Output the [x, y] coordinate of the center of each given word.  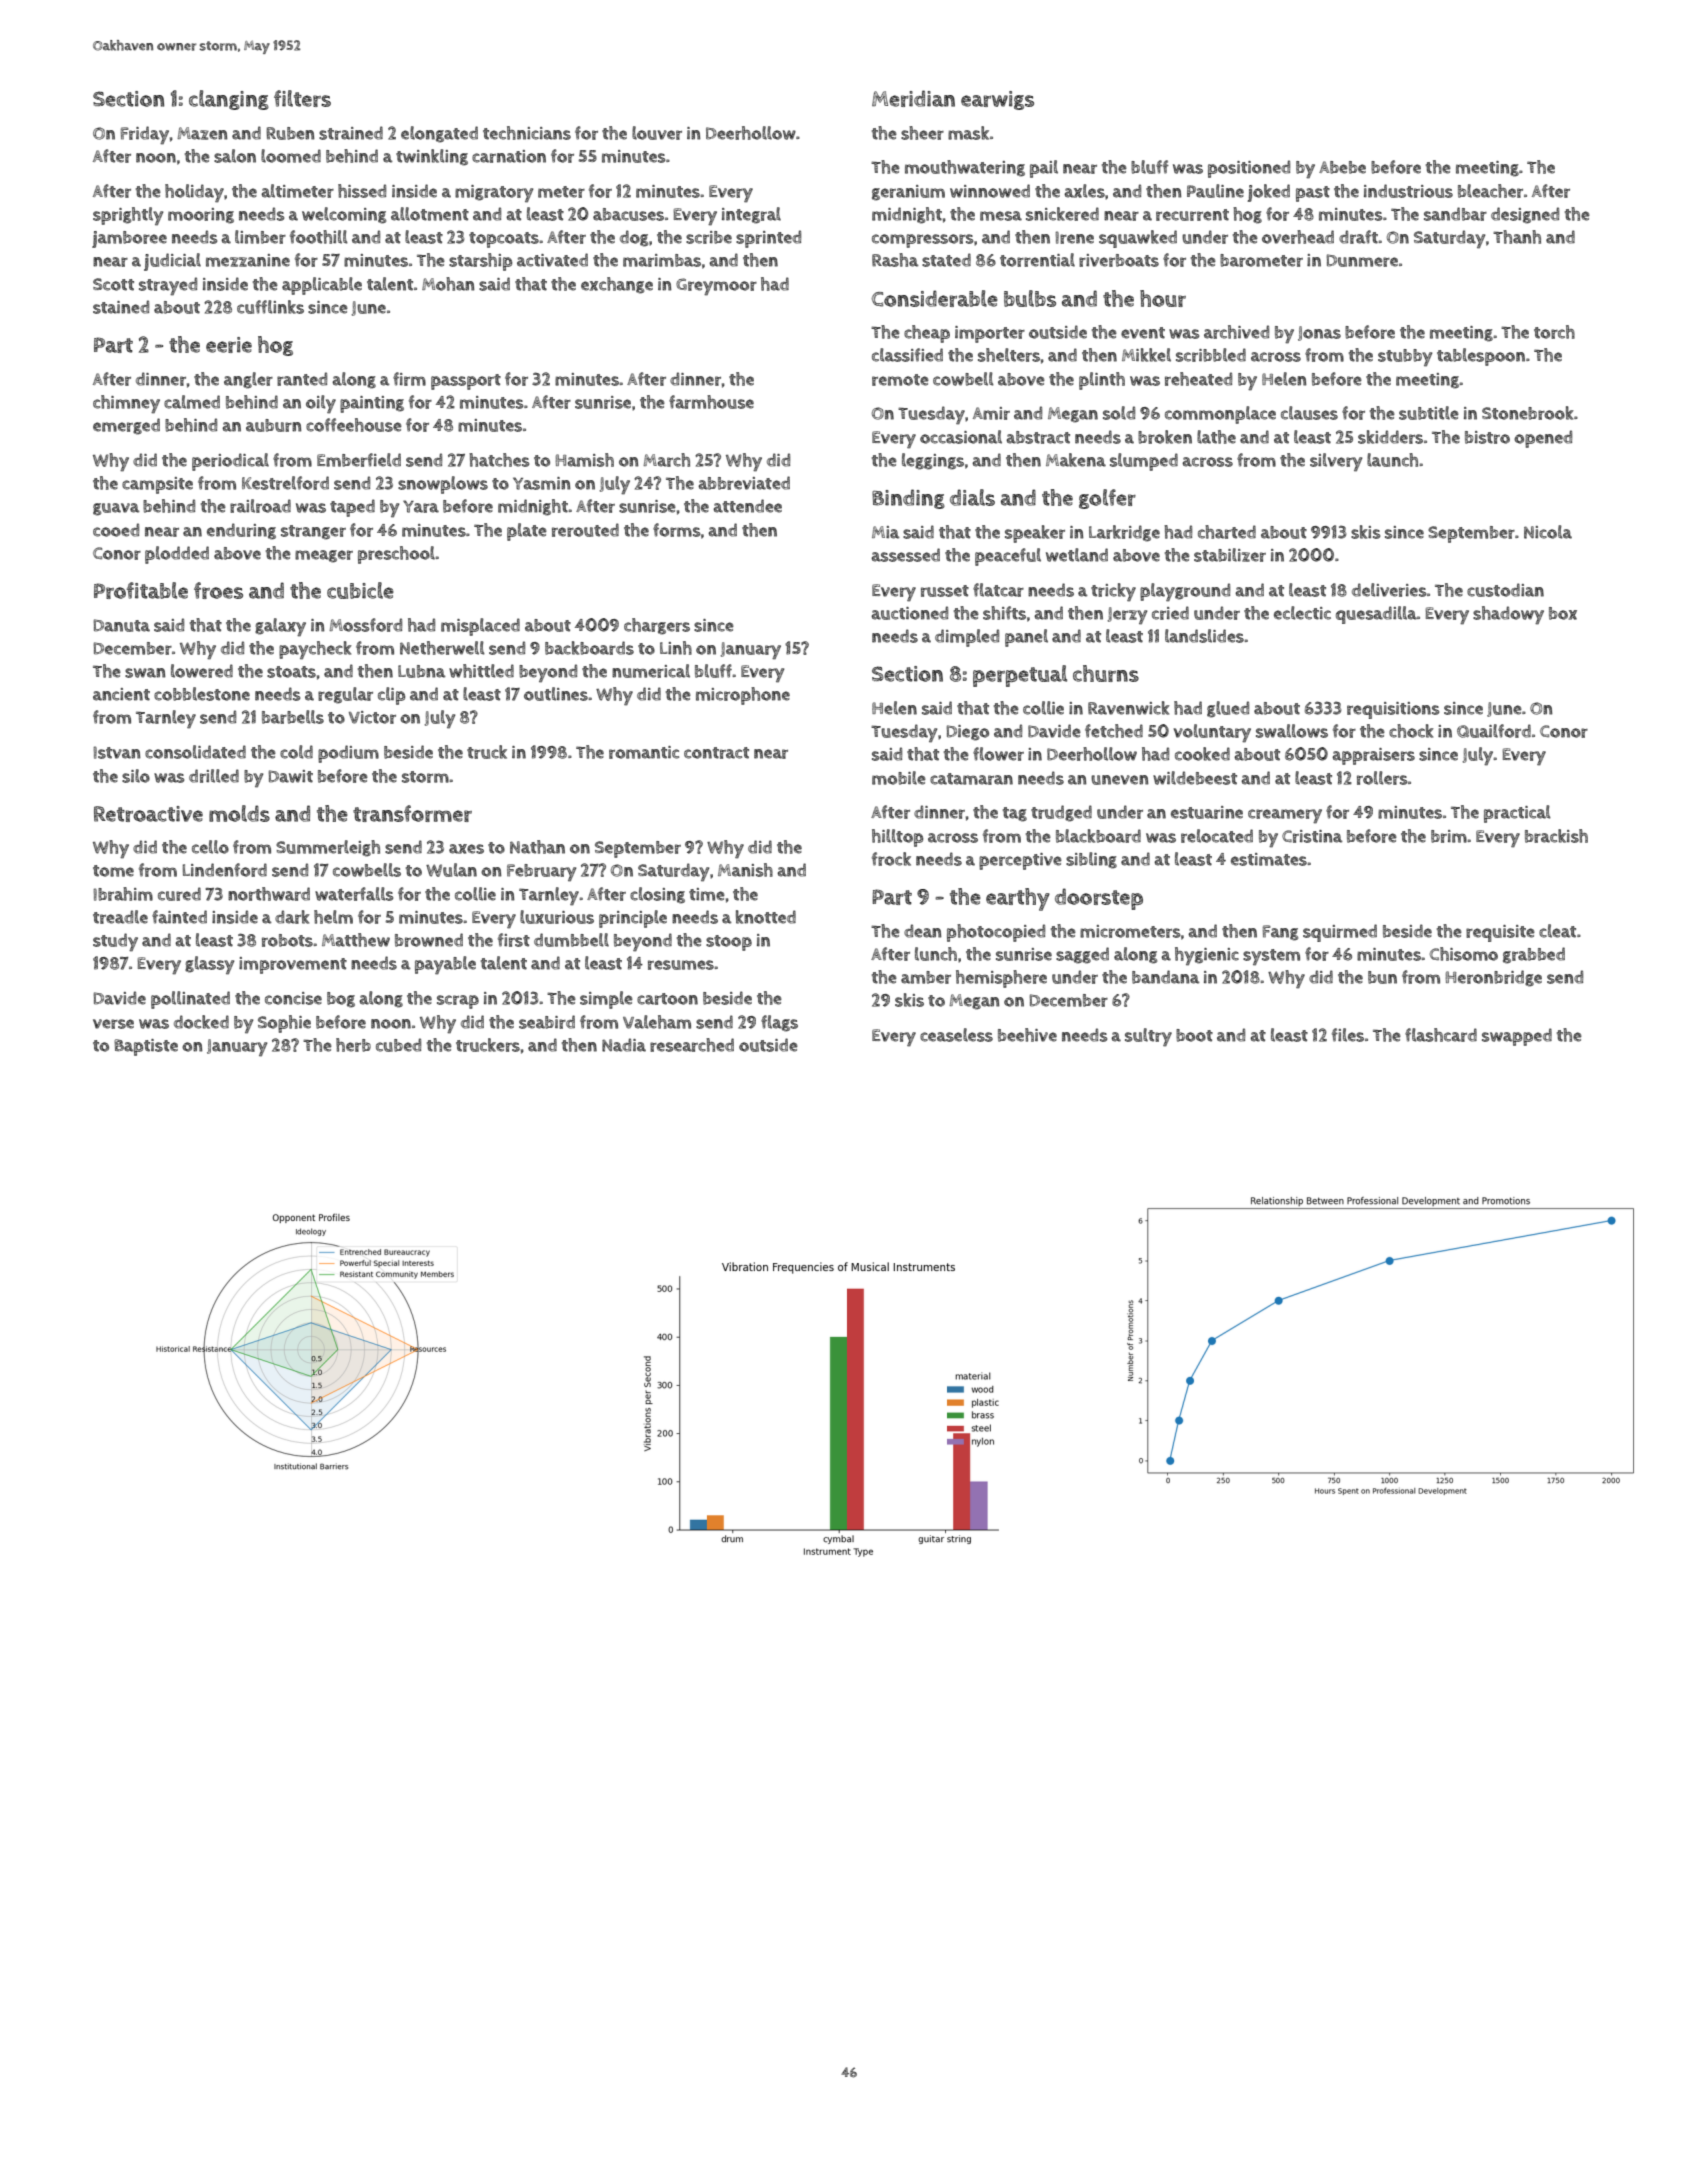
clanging [229, 100]
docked [201, 1022]
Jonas [1319, 333]
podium [348, 754]
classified [907, 355]
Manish [745, 870]
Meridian [913, 98]
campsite [157, 485]
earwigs [997, 100]
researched [692, 1045]
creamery [1285, 816]
